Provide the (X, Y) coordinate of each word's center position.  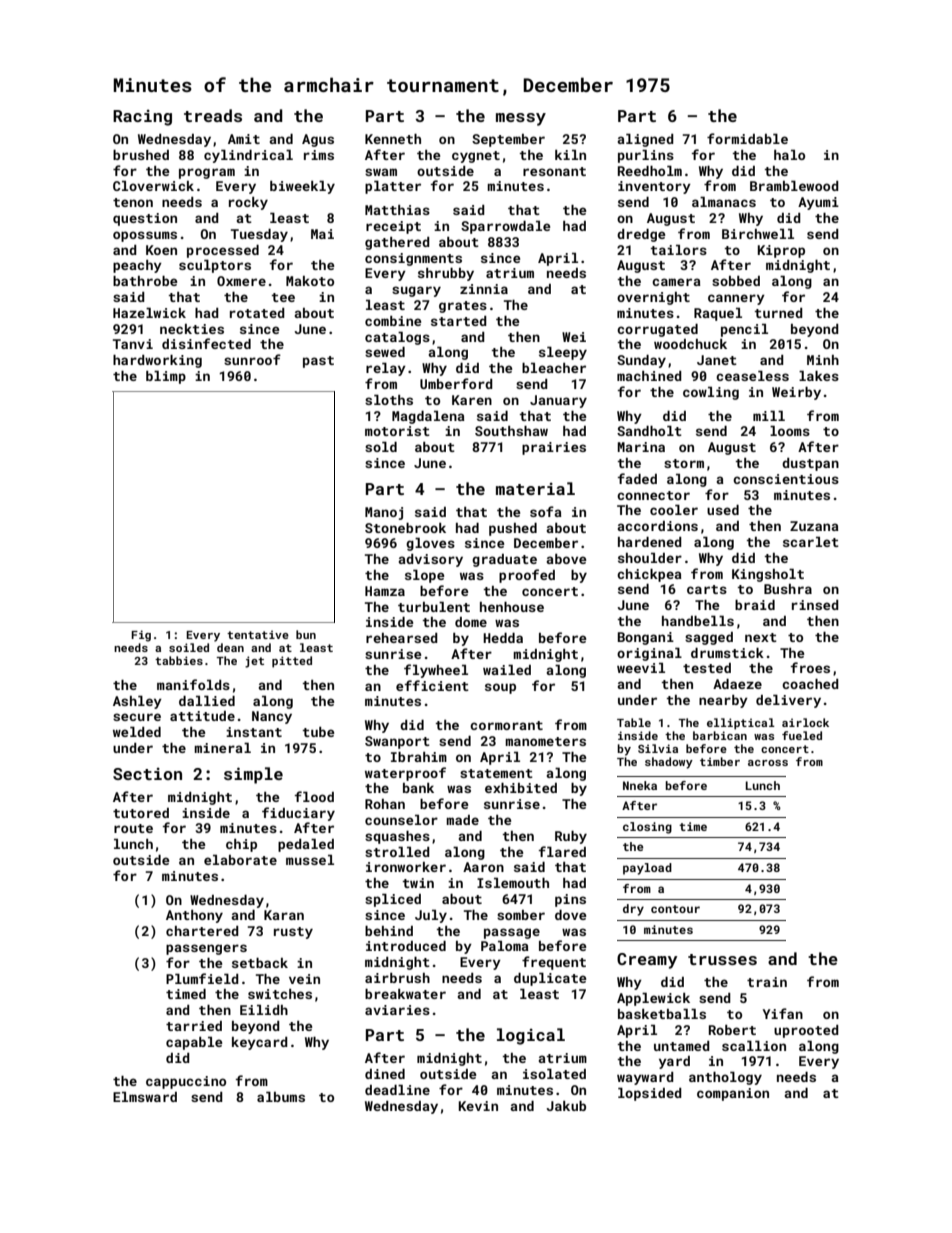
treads (213, 115)
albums (281, 1097)
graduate (504, 560)
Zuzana (814, 526)
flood (314, 796)
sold (381, 447)
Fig (141, 636)
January (558, 401)
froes (810, 667)
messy (521, 119)
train (767, 982)
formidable (747, 138)
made (462, 820)
